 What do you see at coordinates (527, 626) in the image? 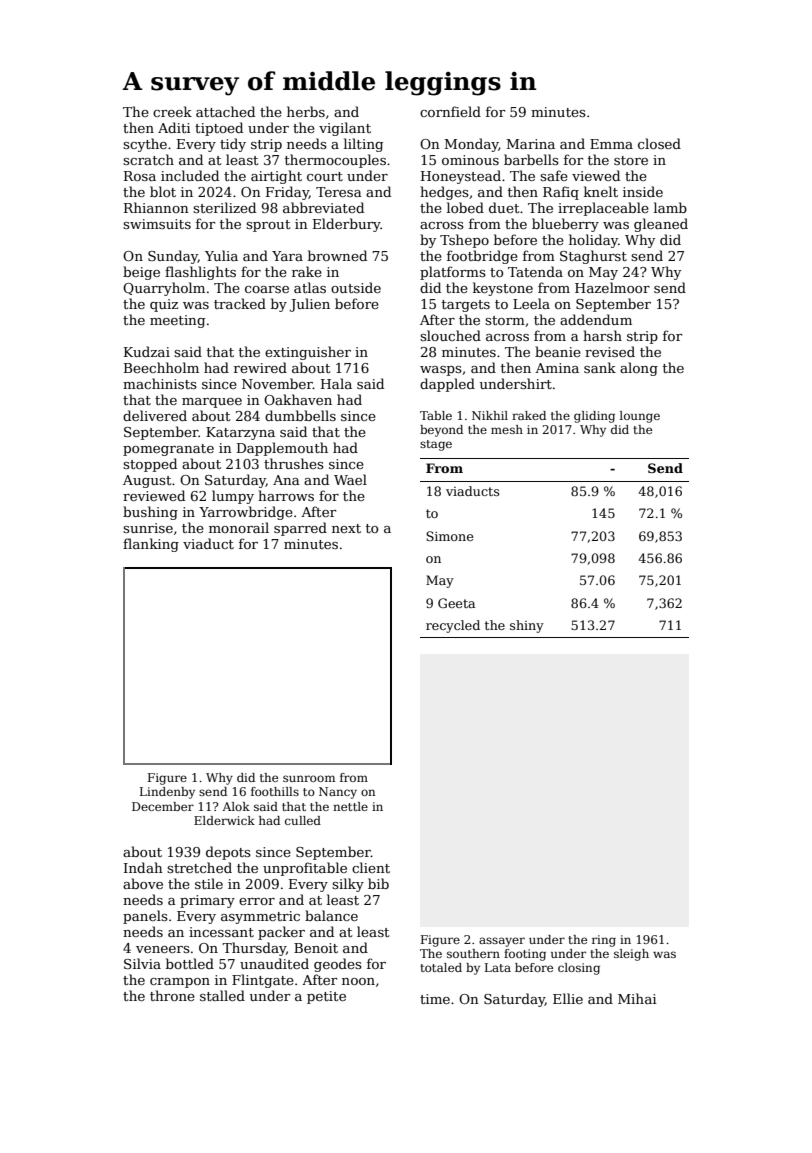
I see `shiny` at bounding box center [527, 626].
